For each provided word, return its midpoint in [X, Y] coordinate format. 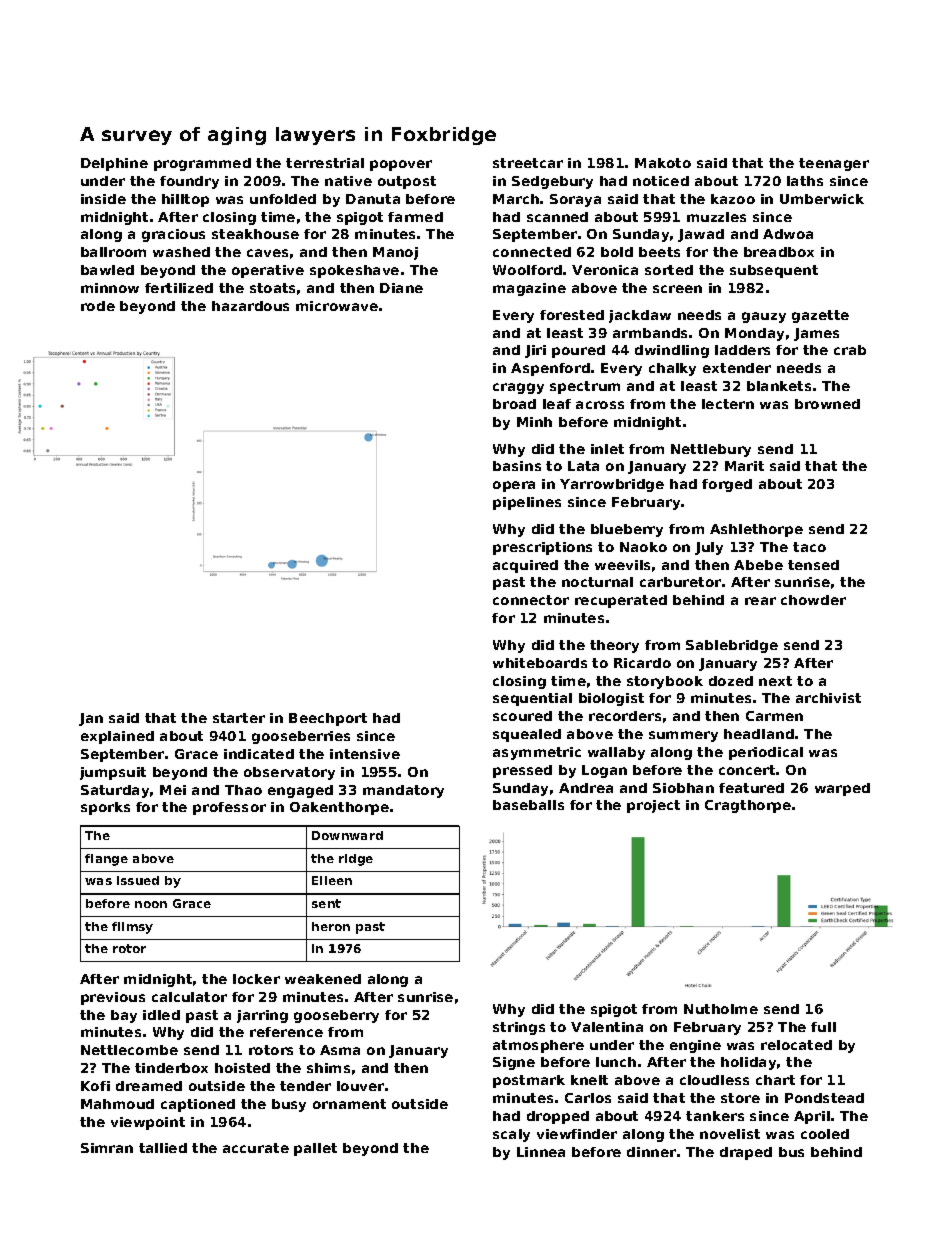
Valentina [607, 1027]
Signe [514, 1063]
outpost [407, 182]
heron [331, 926]
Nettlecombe [129, 1050]
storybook [665, 682]
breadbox [779, 252]
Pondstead [824, 1098]
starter [239, 718]
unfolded [283, 199]
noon [151, 904]
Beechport [328, 719]
